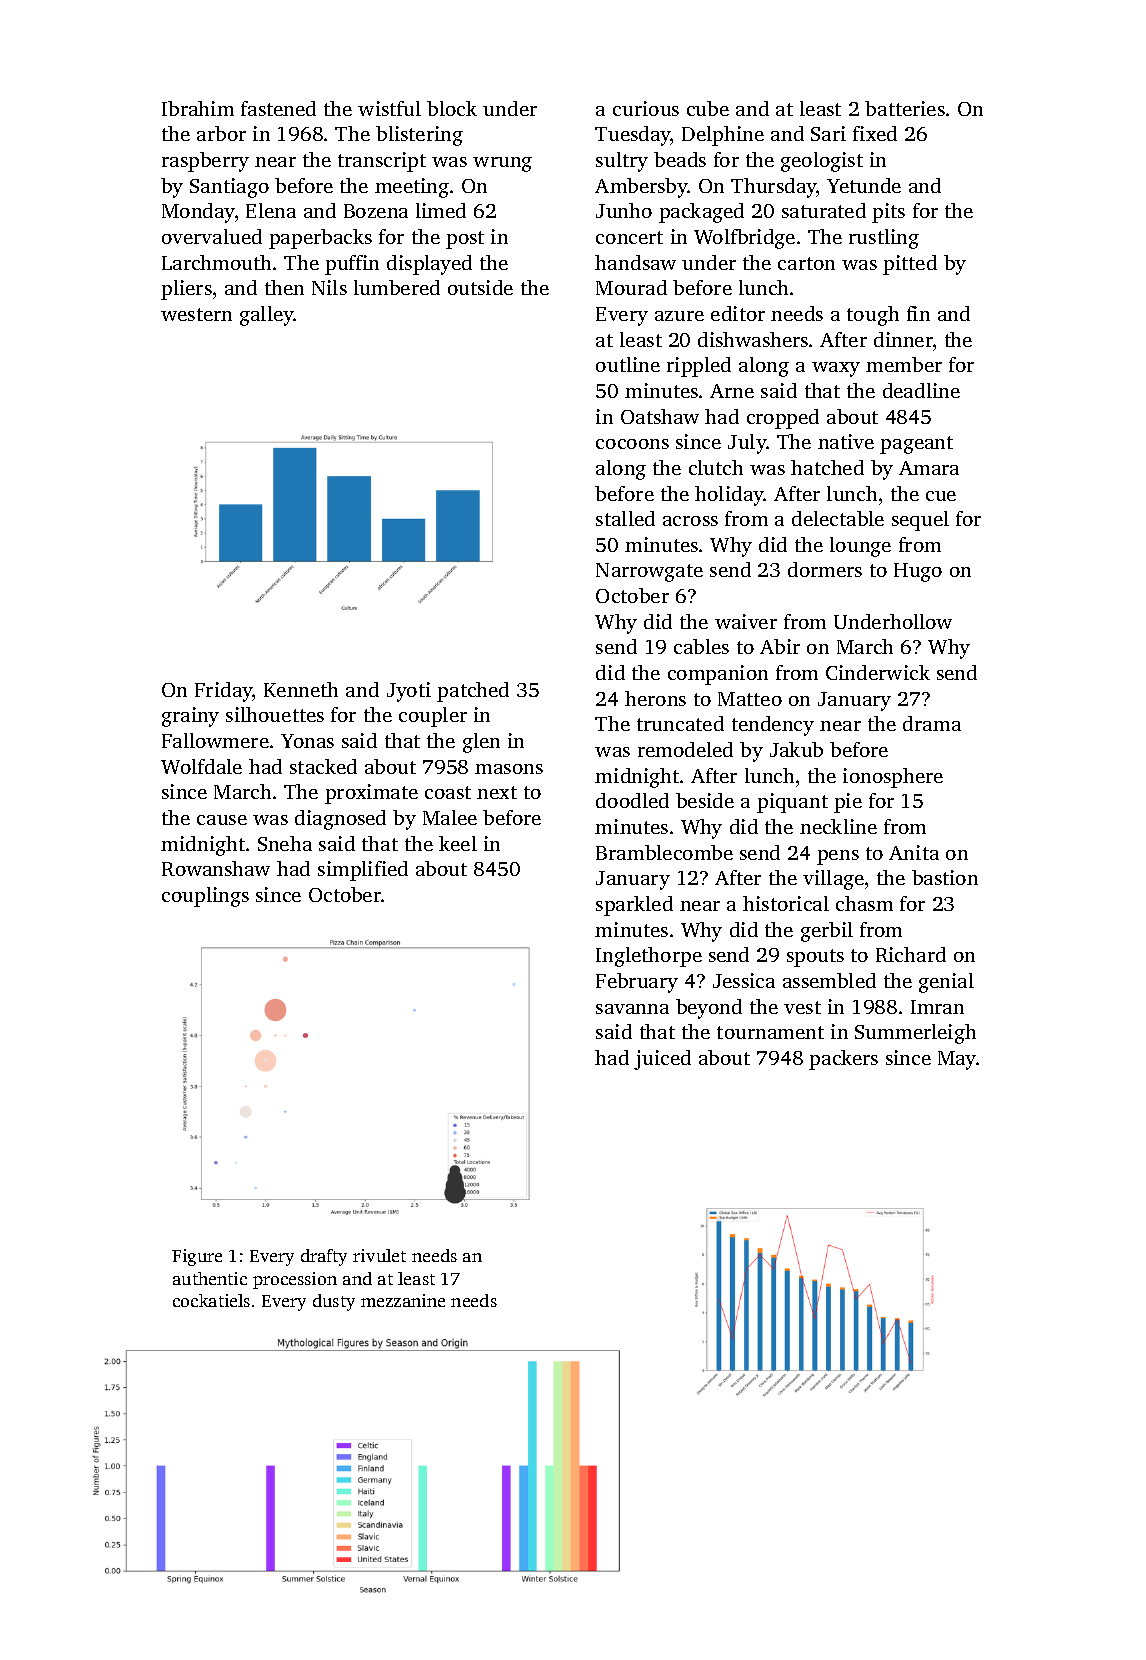  What do you see at coordinates (267, 316) in the screenshot?
I see `galley` at bounding box center [267, 316].
